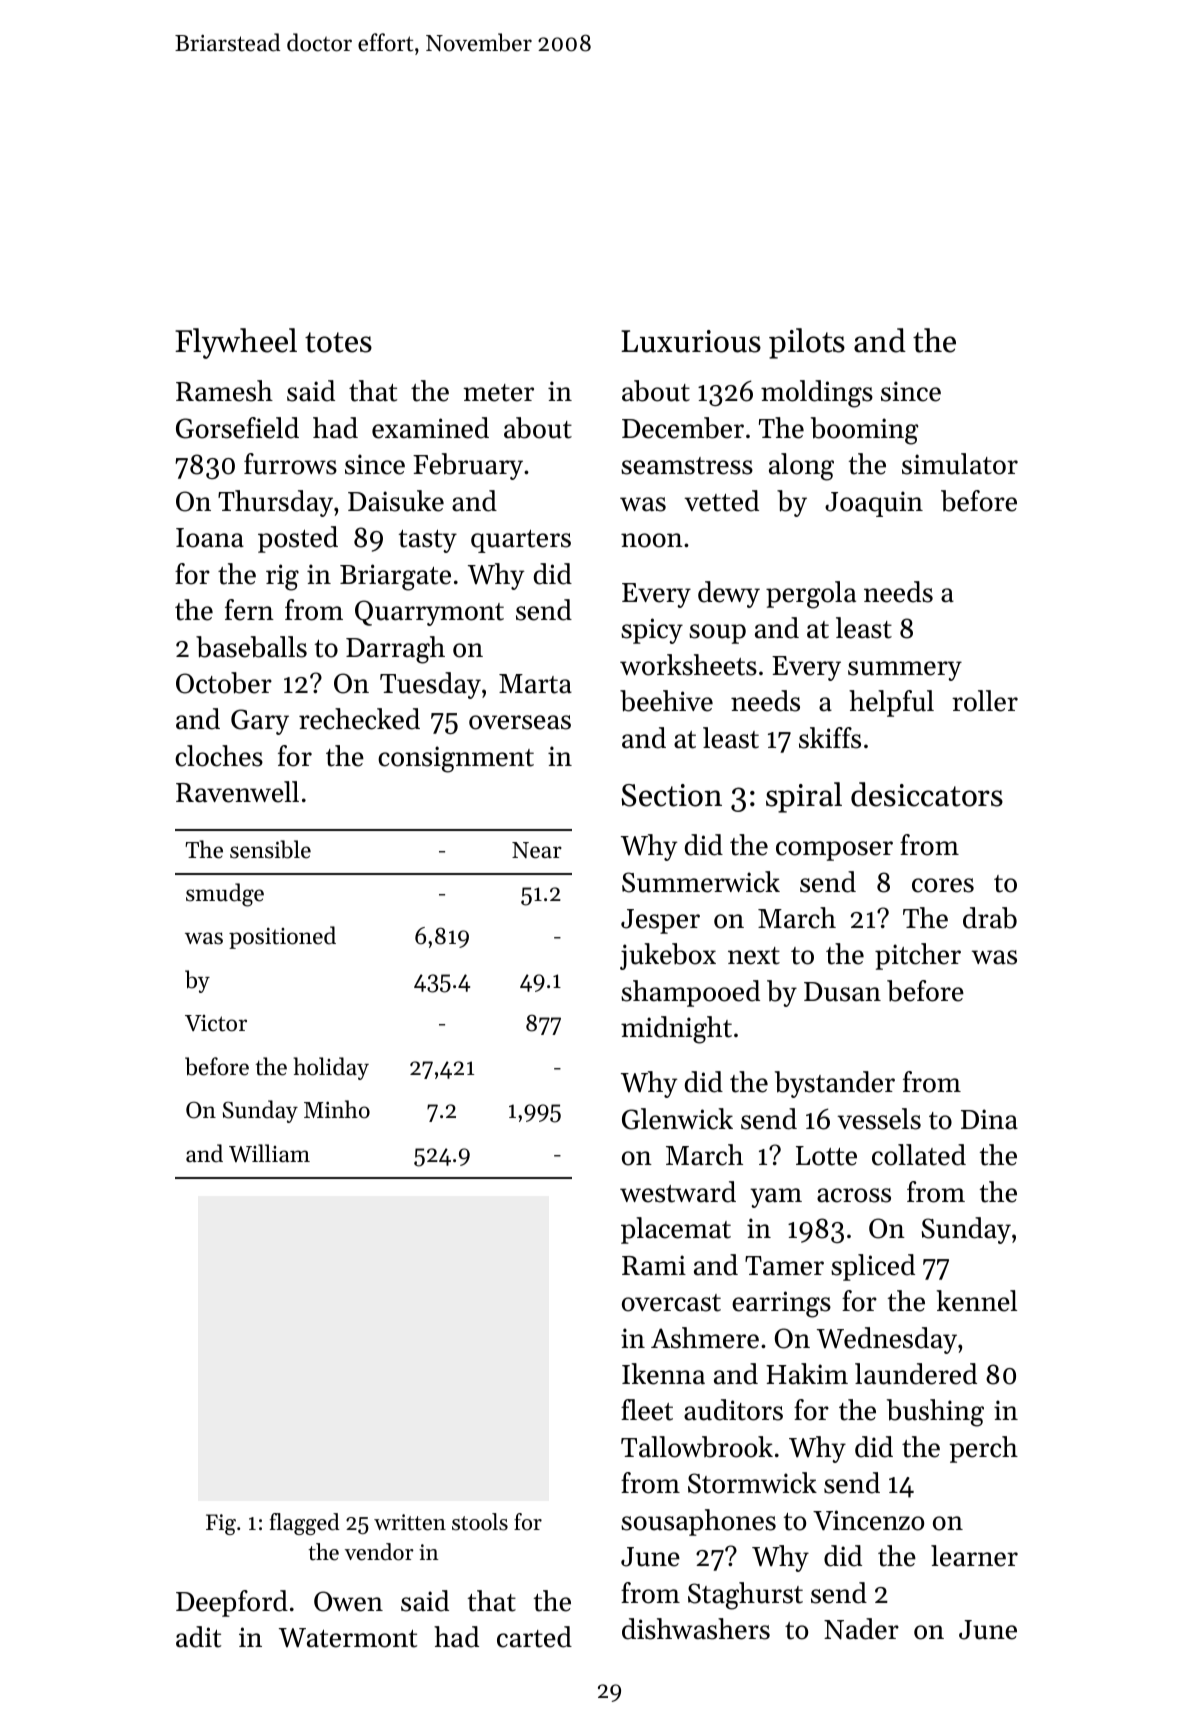 Image resolution: width=1193 pixels, height=1728 pixels. Describe the element at coordinates (990, 918) in the image. I see `drab` at that location.
